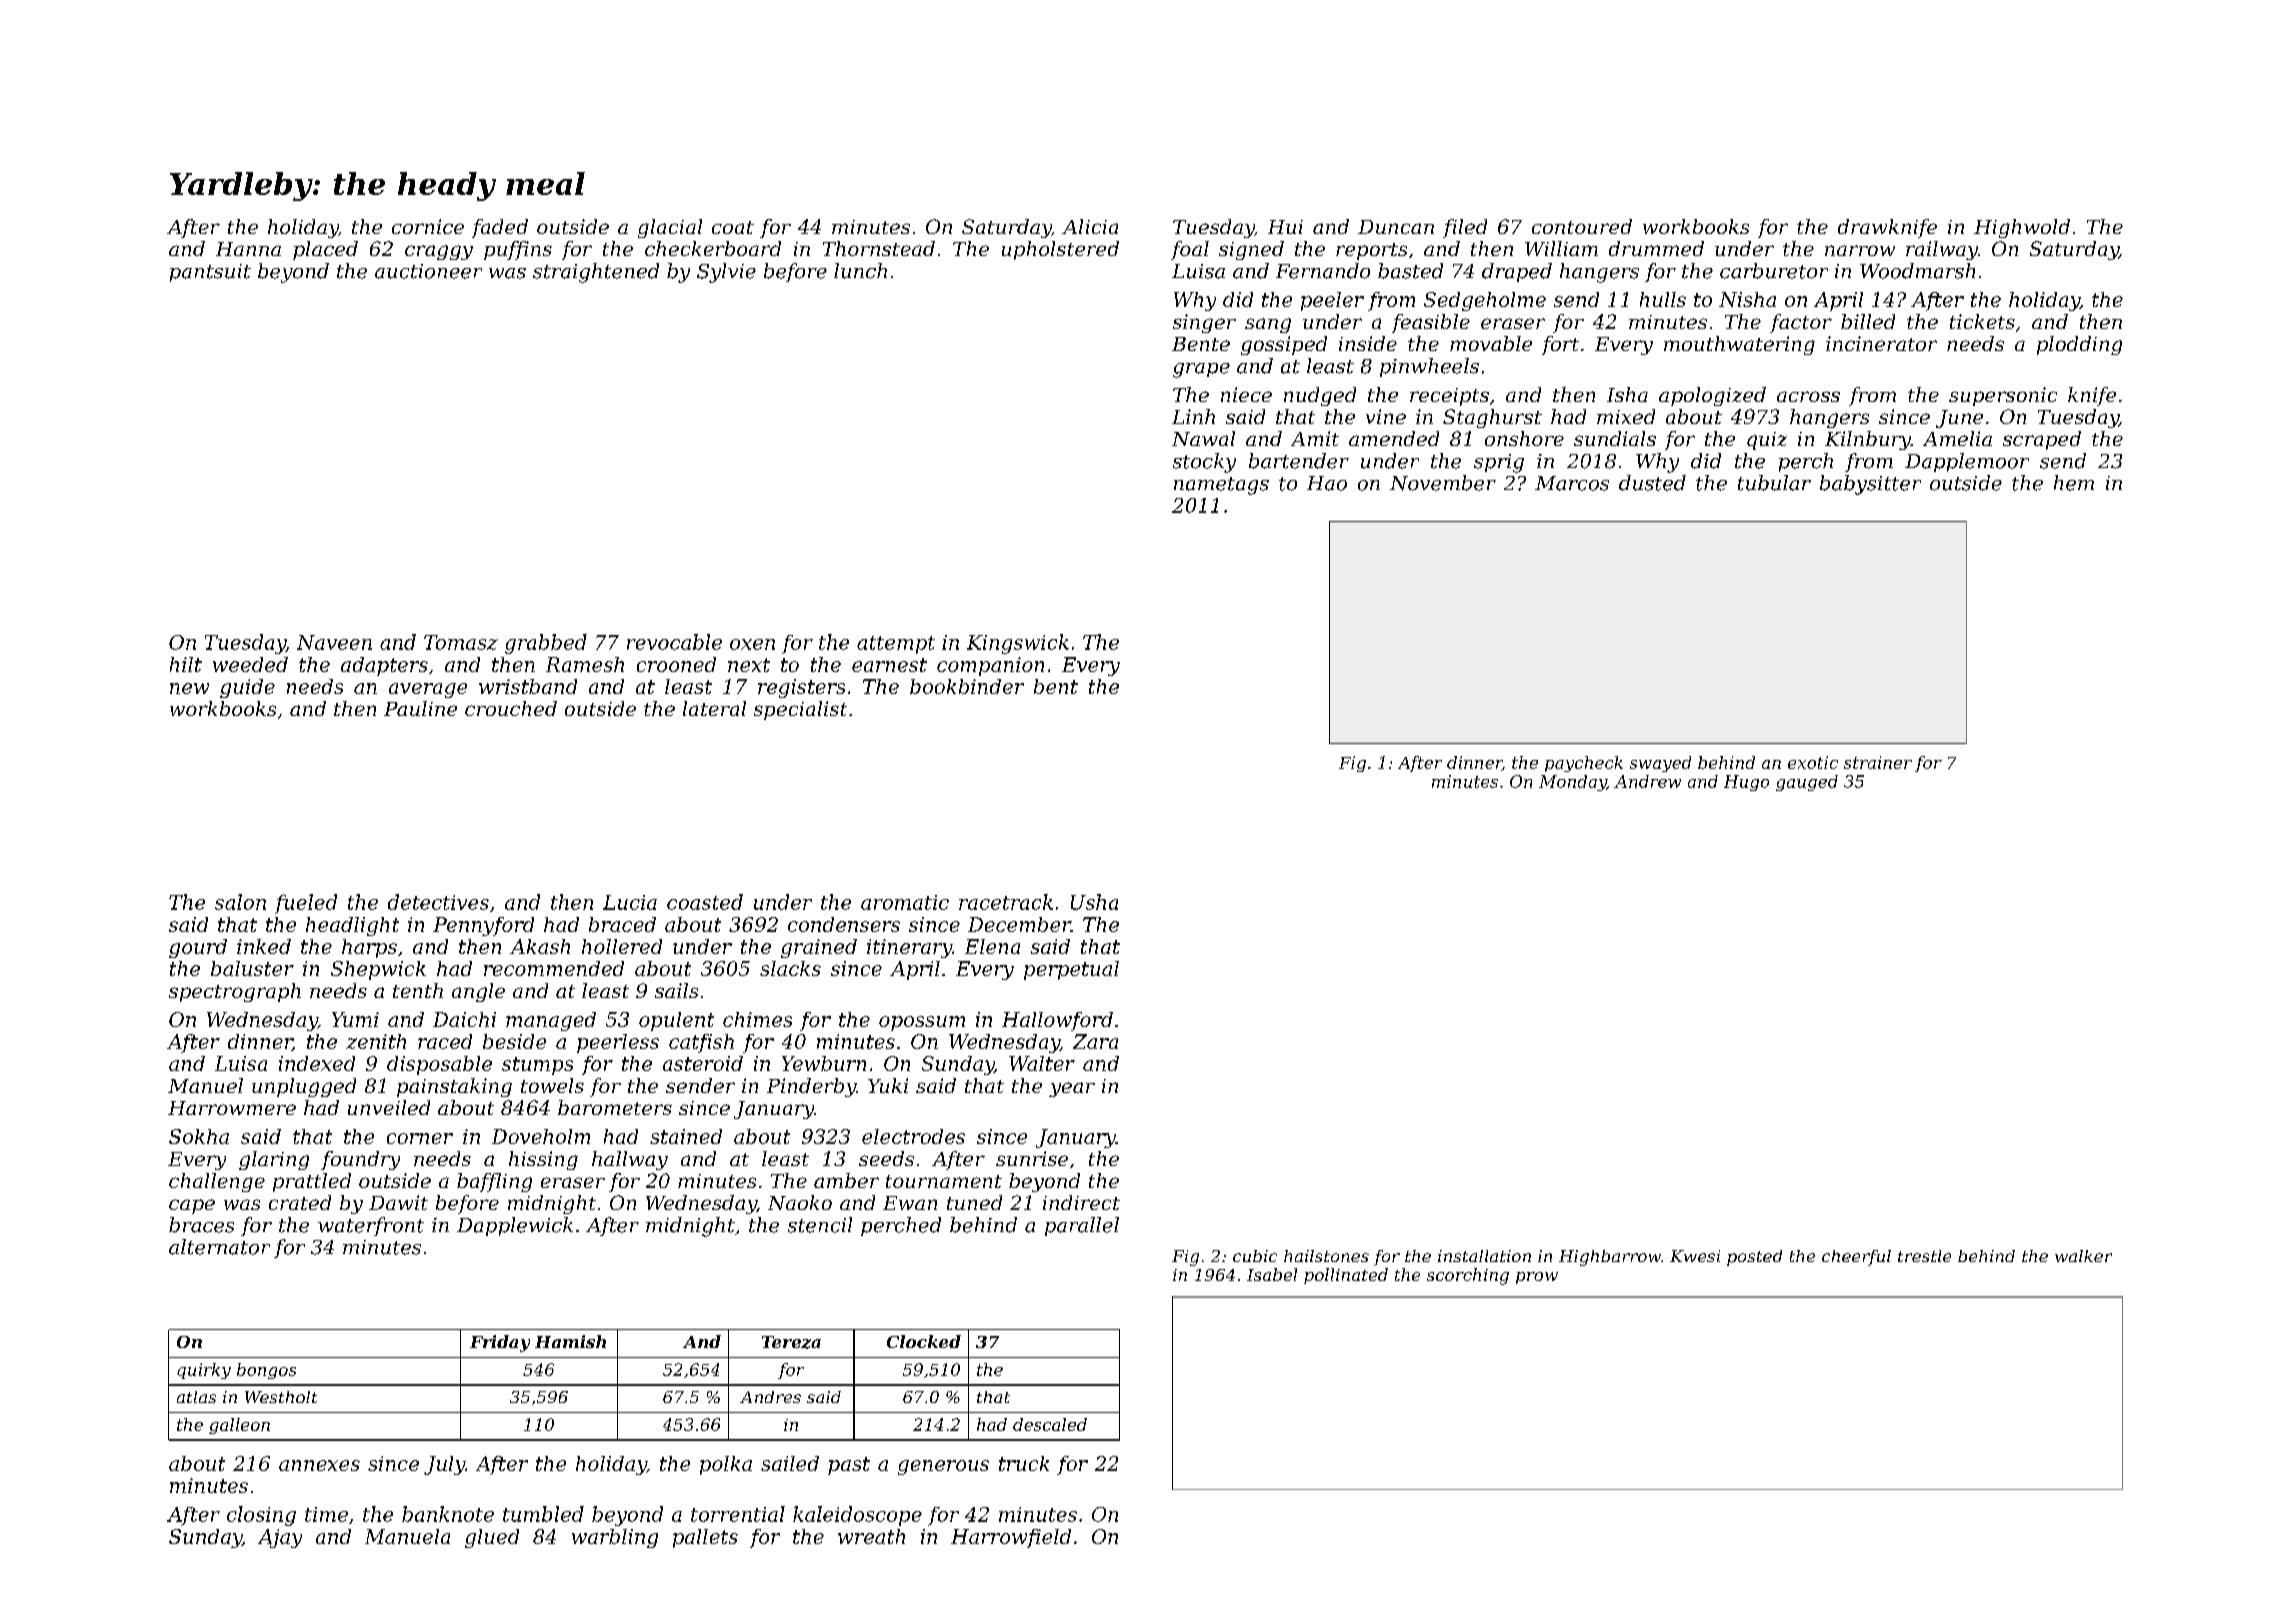 Image resolution: width=2292 pixels, height=1620 pixels. What do you see at coordinates (622, 946) in the page?
I see `hollered` at bounding box center [622, 946].
